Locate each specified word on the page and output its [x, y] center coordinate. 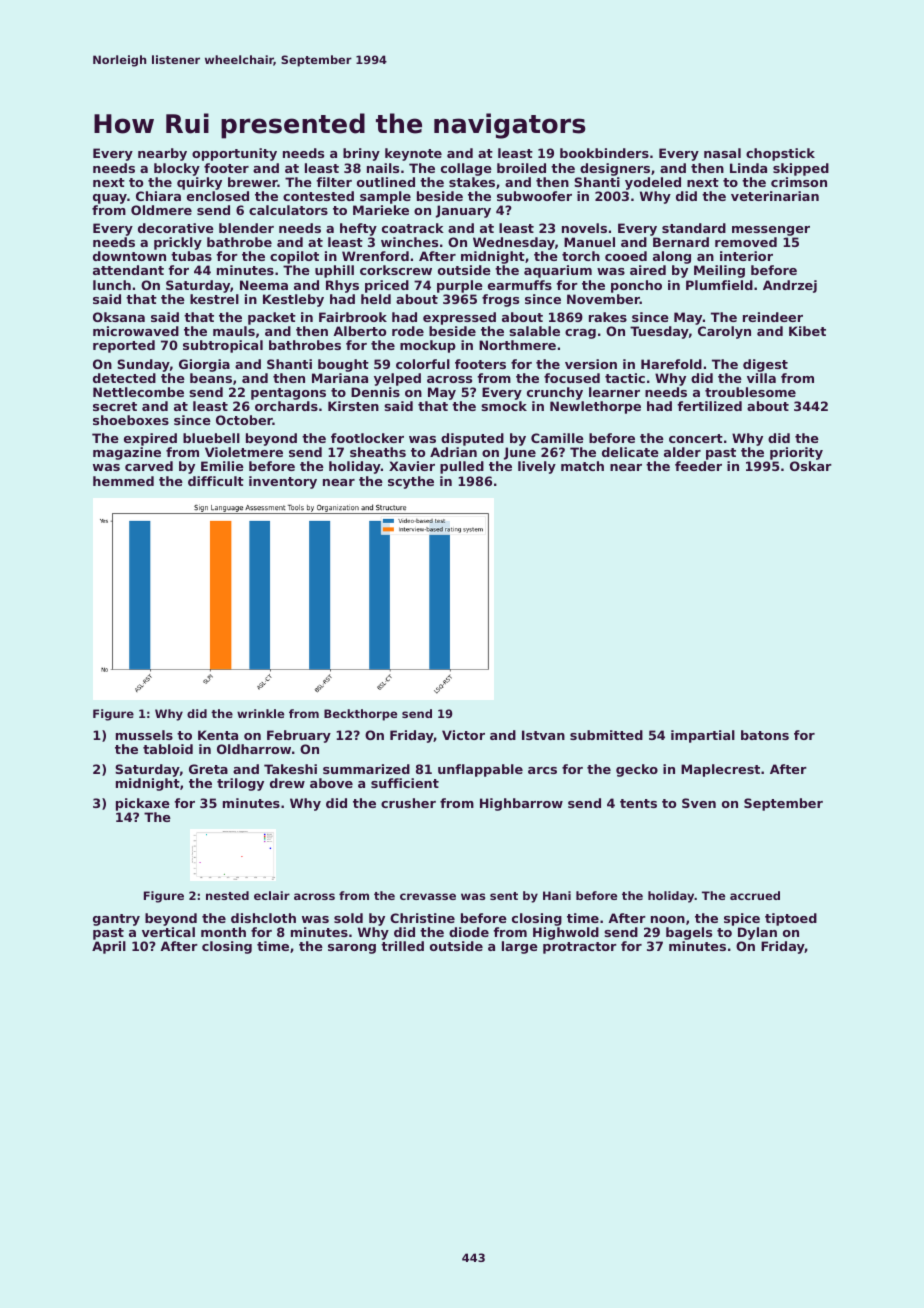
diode [469, 932]
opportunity [234, 154]
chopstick [780, 154]
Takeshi [290, 769]
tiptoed [791, 919]
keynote [413, 154]
